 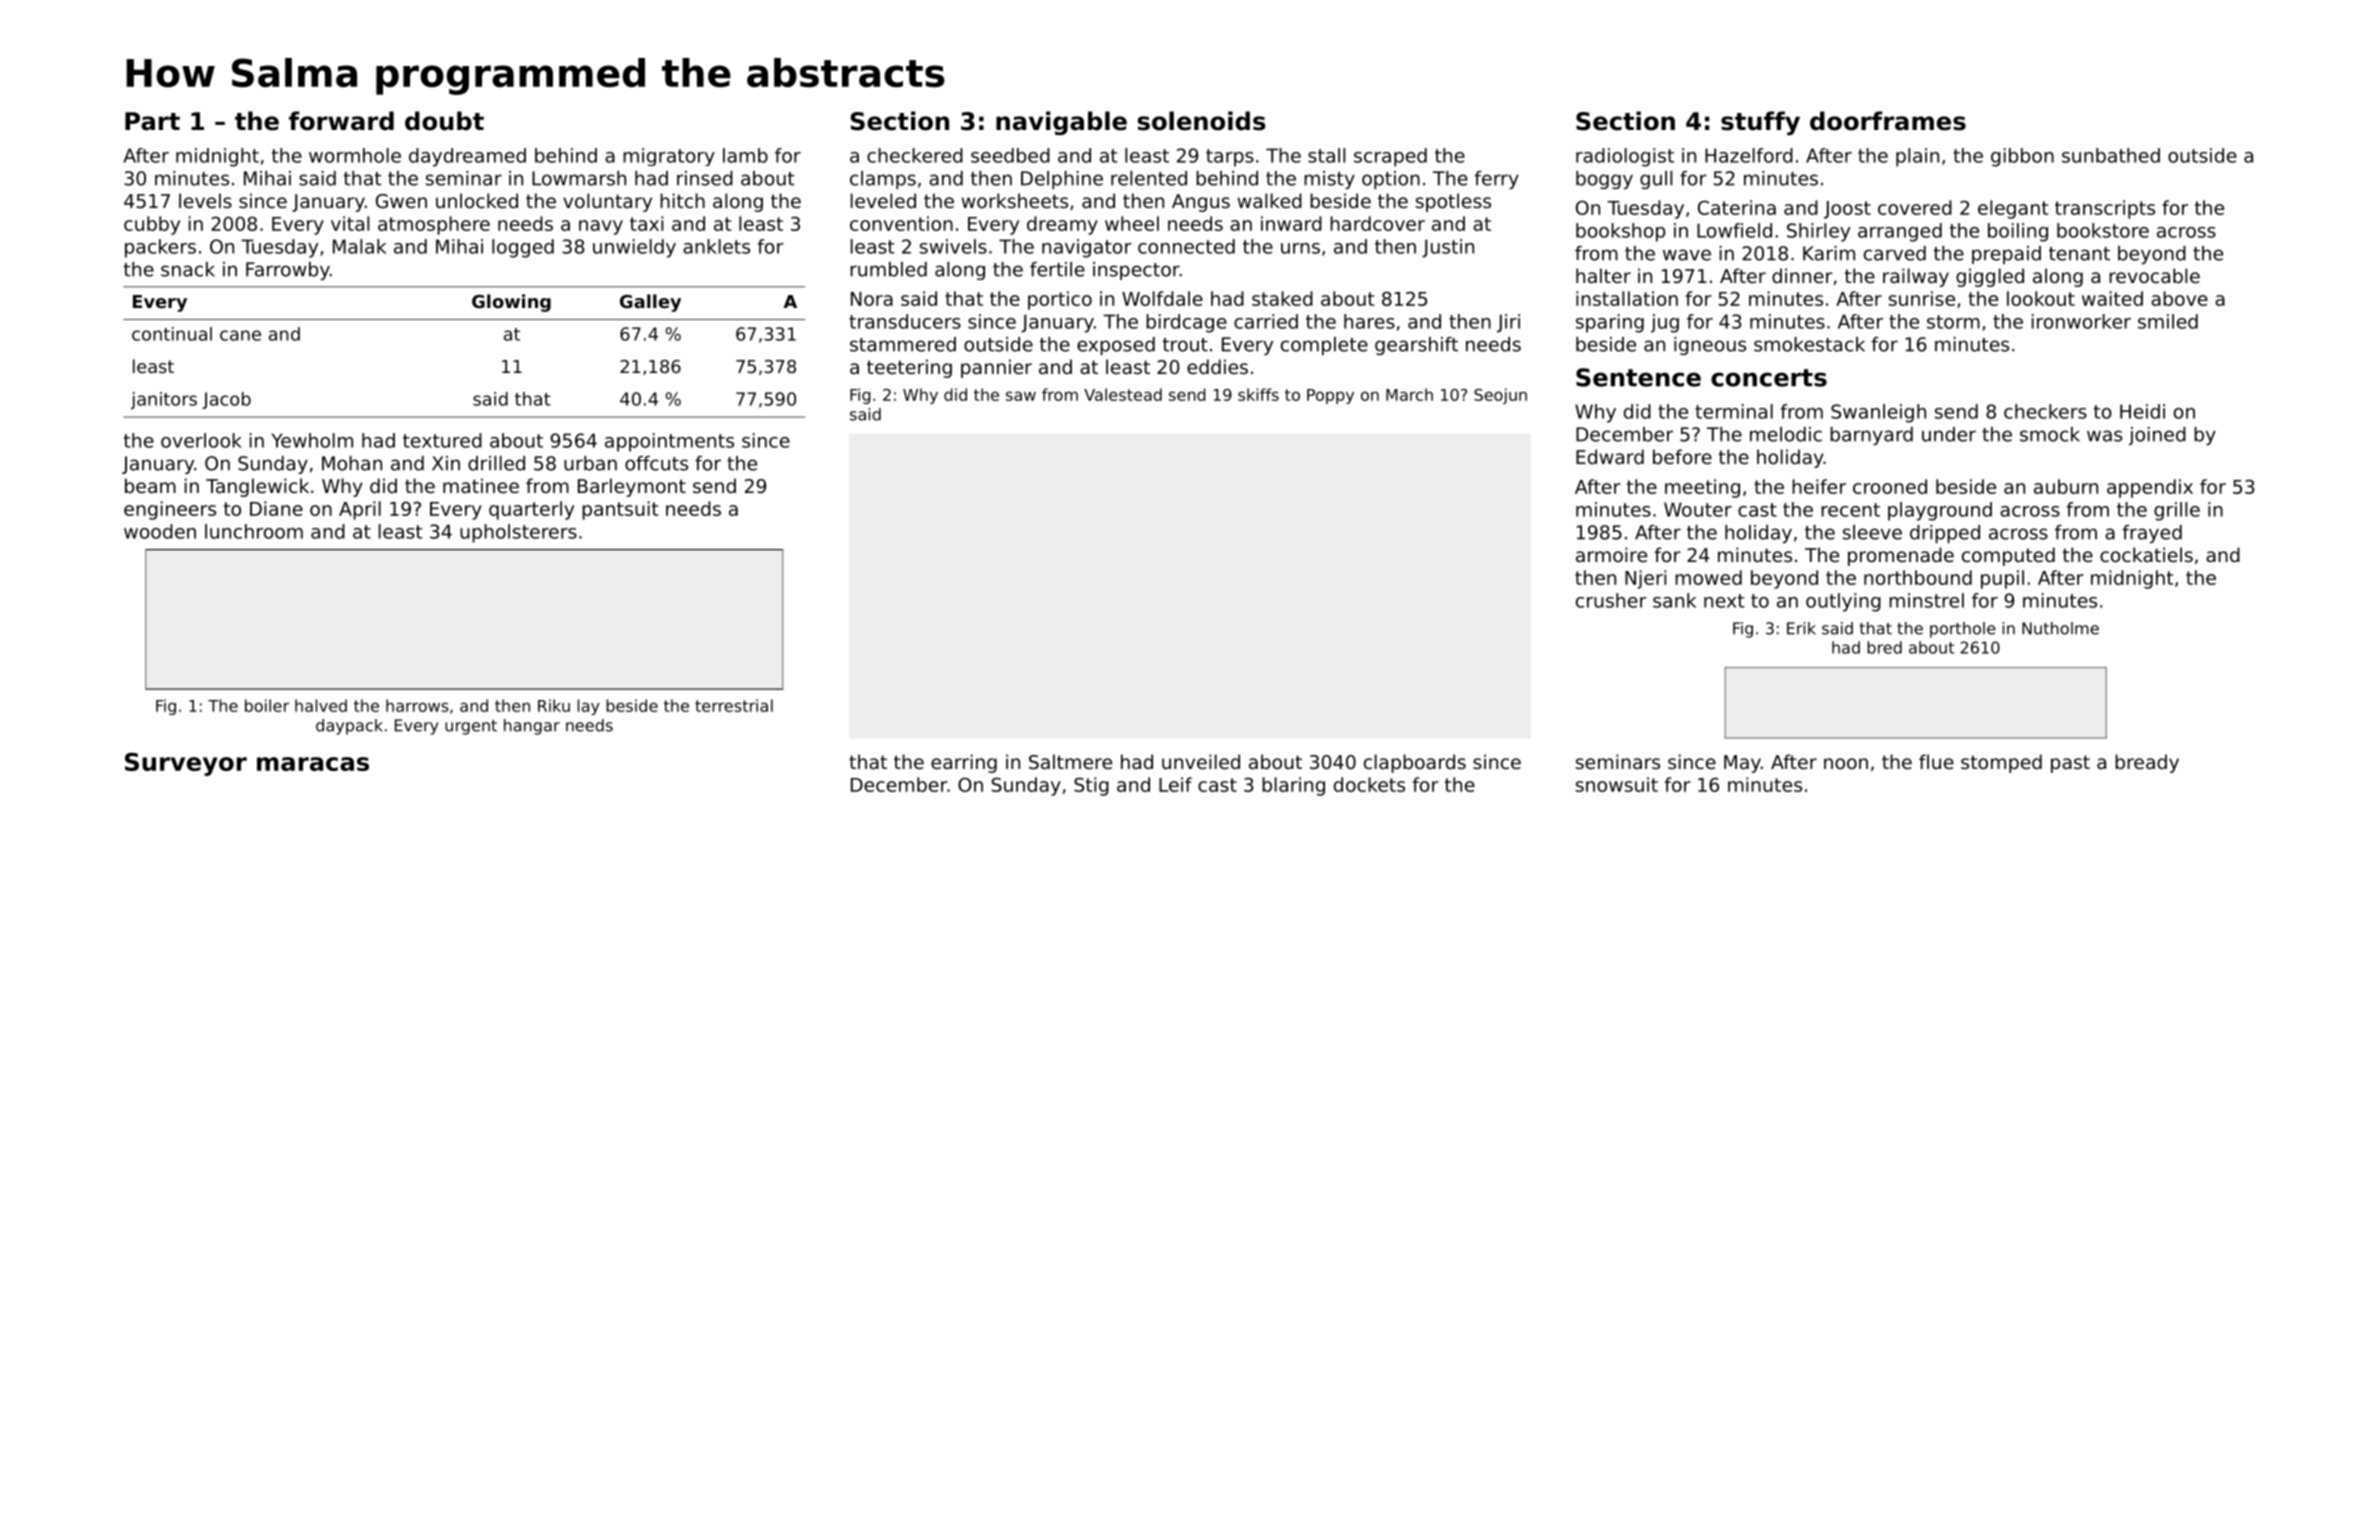 I want to click on skiffs, so click(x=1258, y=394).
